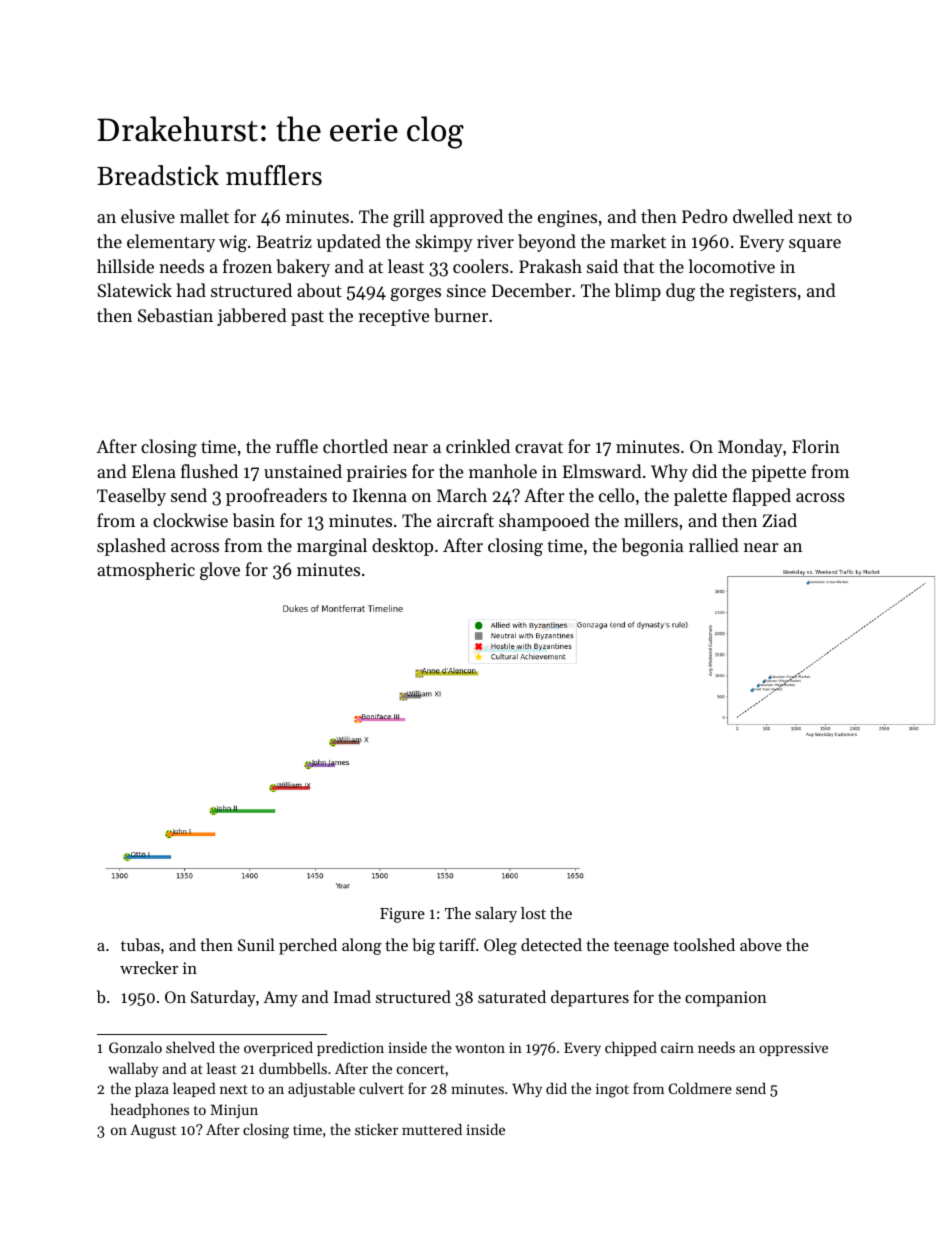 Image resolution: width=952 pixels, height=1233 pixels. What do you see at coordinates (402, 547) in the screenshot?
I see `desktop` at bounding box center [402, 547].
